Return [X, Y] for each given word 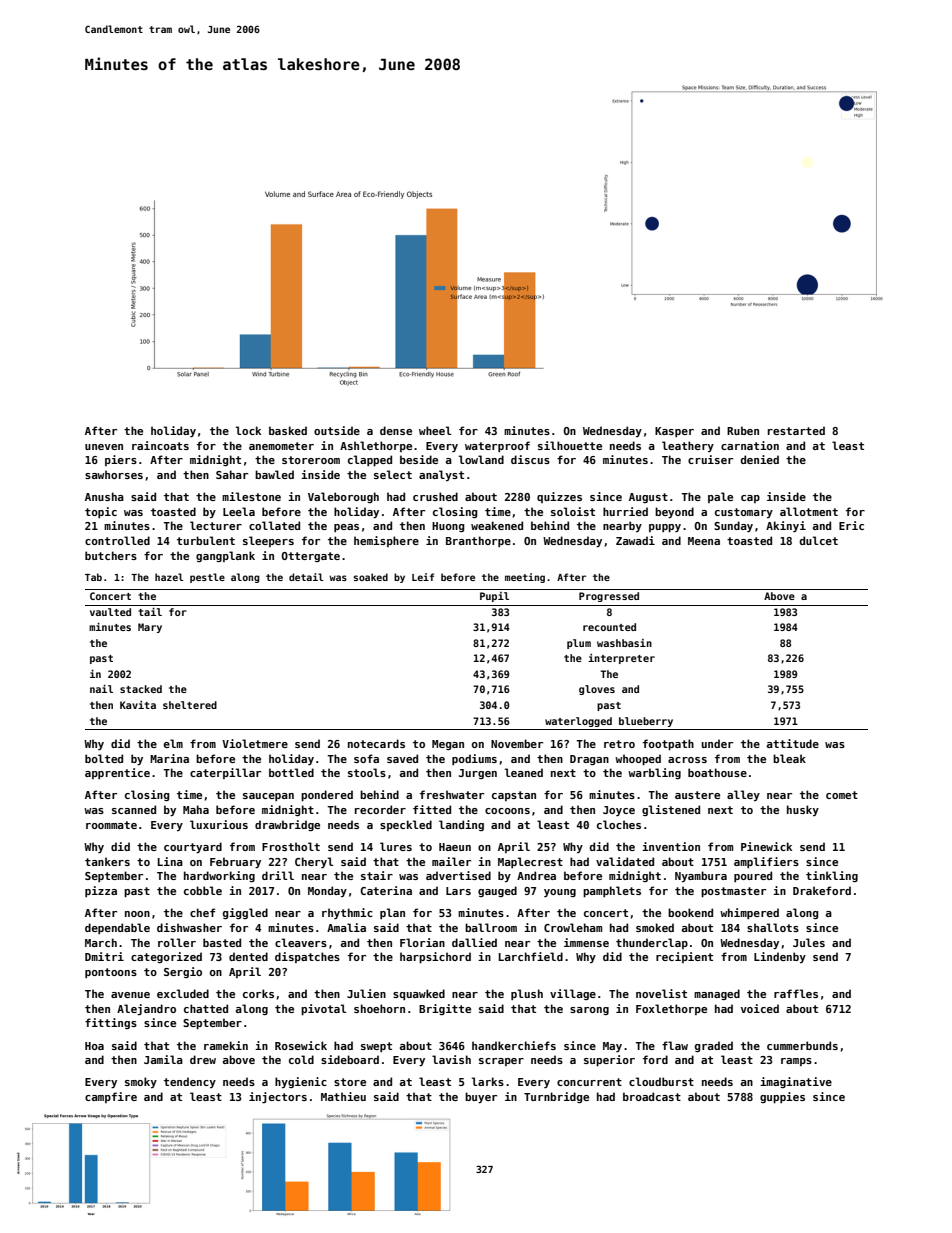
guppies [782, 1097]
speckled [406, 825]
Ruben [743, 430]
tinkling [832, 876]
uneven [104, 447]
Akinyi [786, 526]
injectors [278, 1097]
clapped [370, 460]
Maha [196, 809]
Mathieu [343, 1096]
